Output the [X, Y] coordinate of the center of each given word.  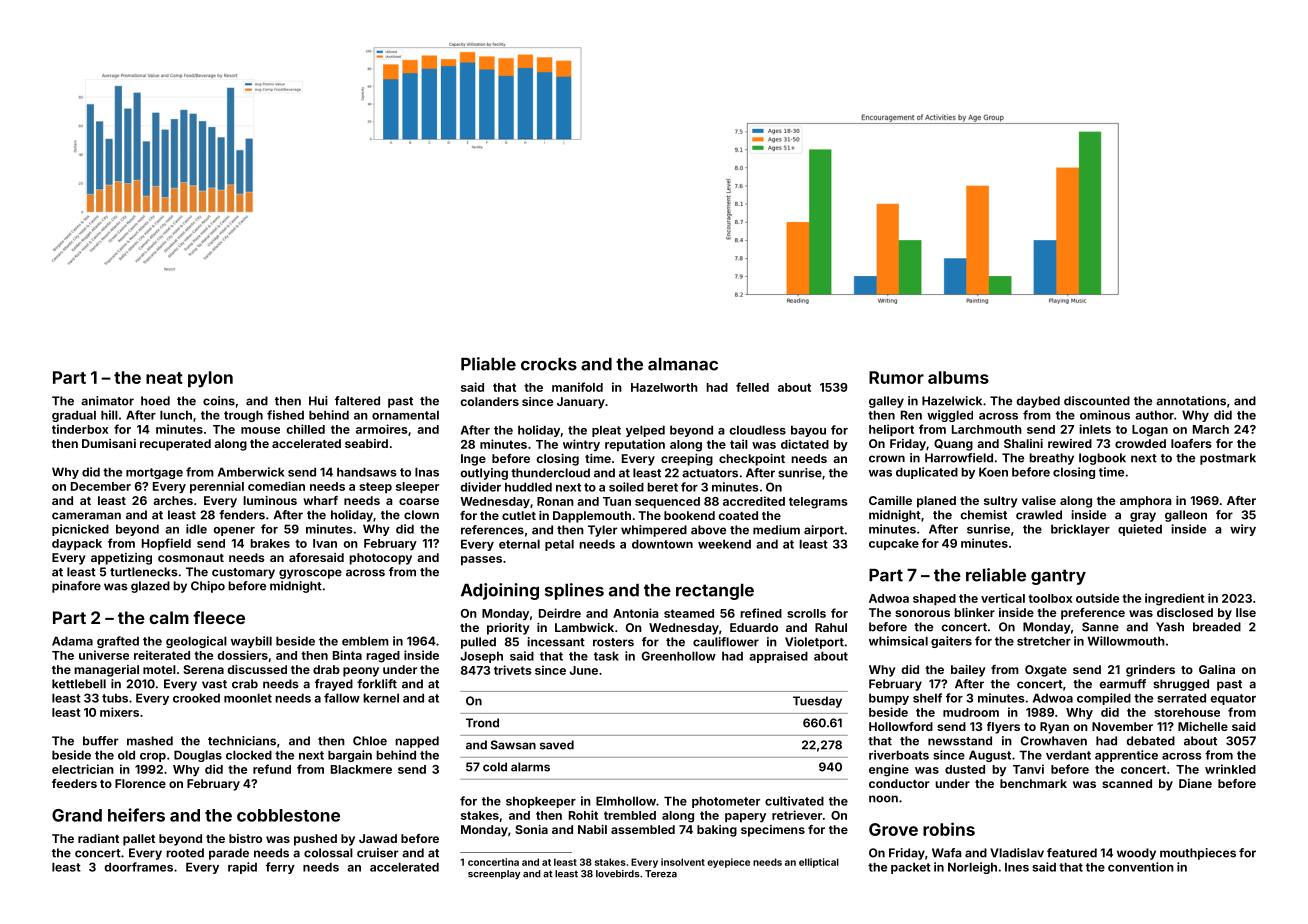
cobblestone [288, 815]
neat [164, 378]
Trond [482, 723]
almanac [683, 364]
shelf [927, 698]
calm [169, 617]
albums [958, 377]
